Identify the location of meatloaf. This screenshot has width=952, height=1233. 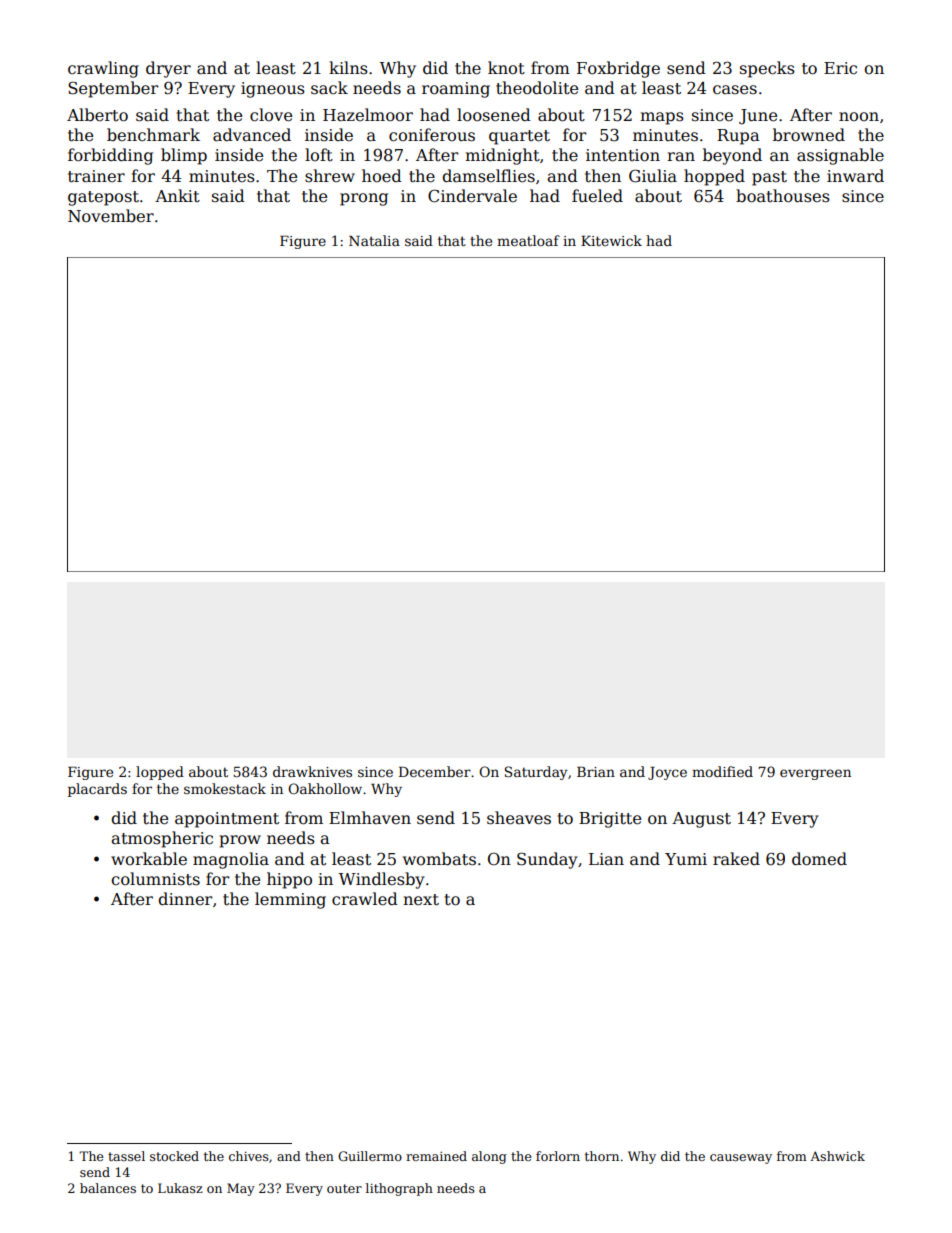
(528, 240).
